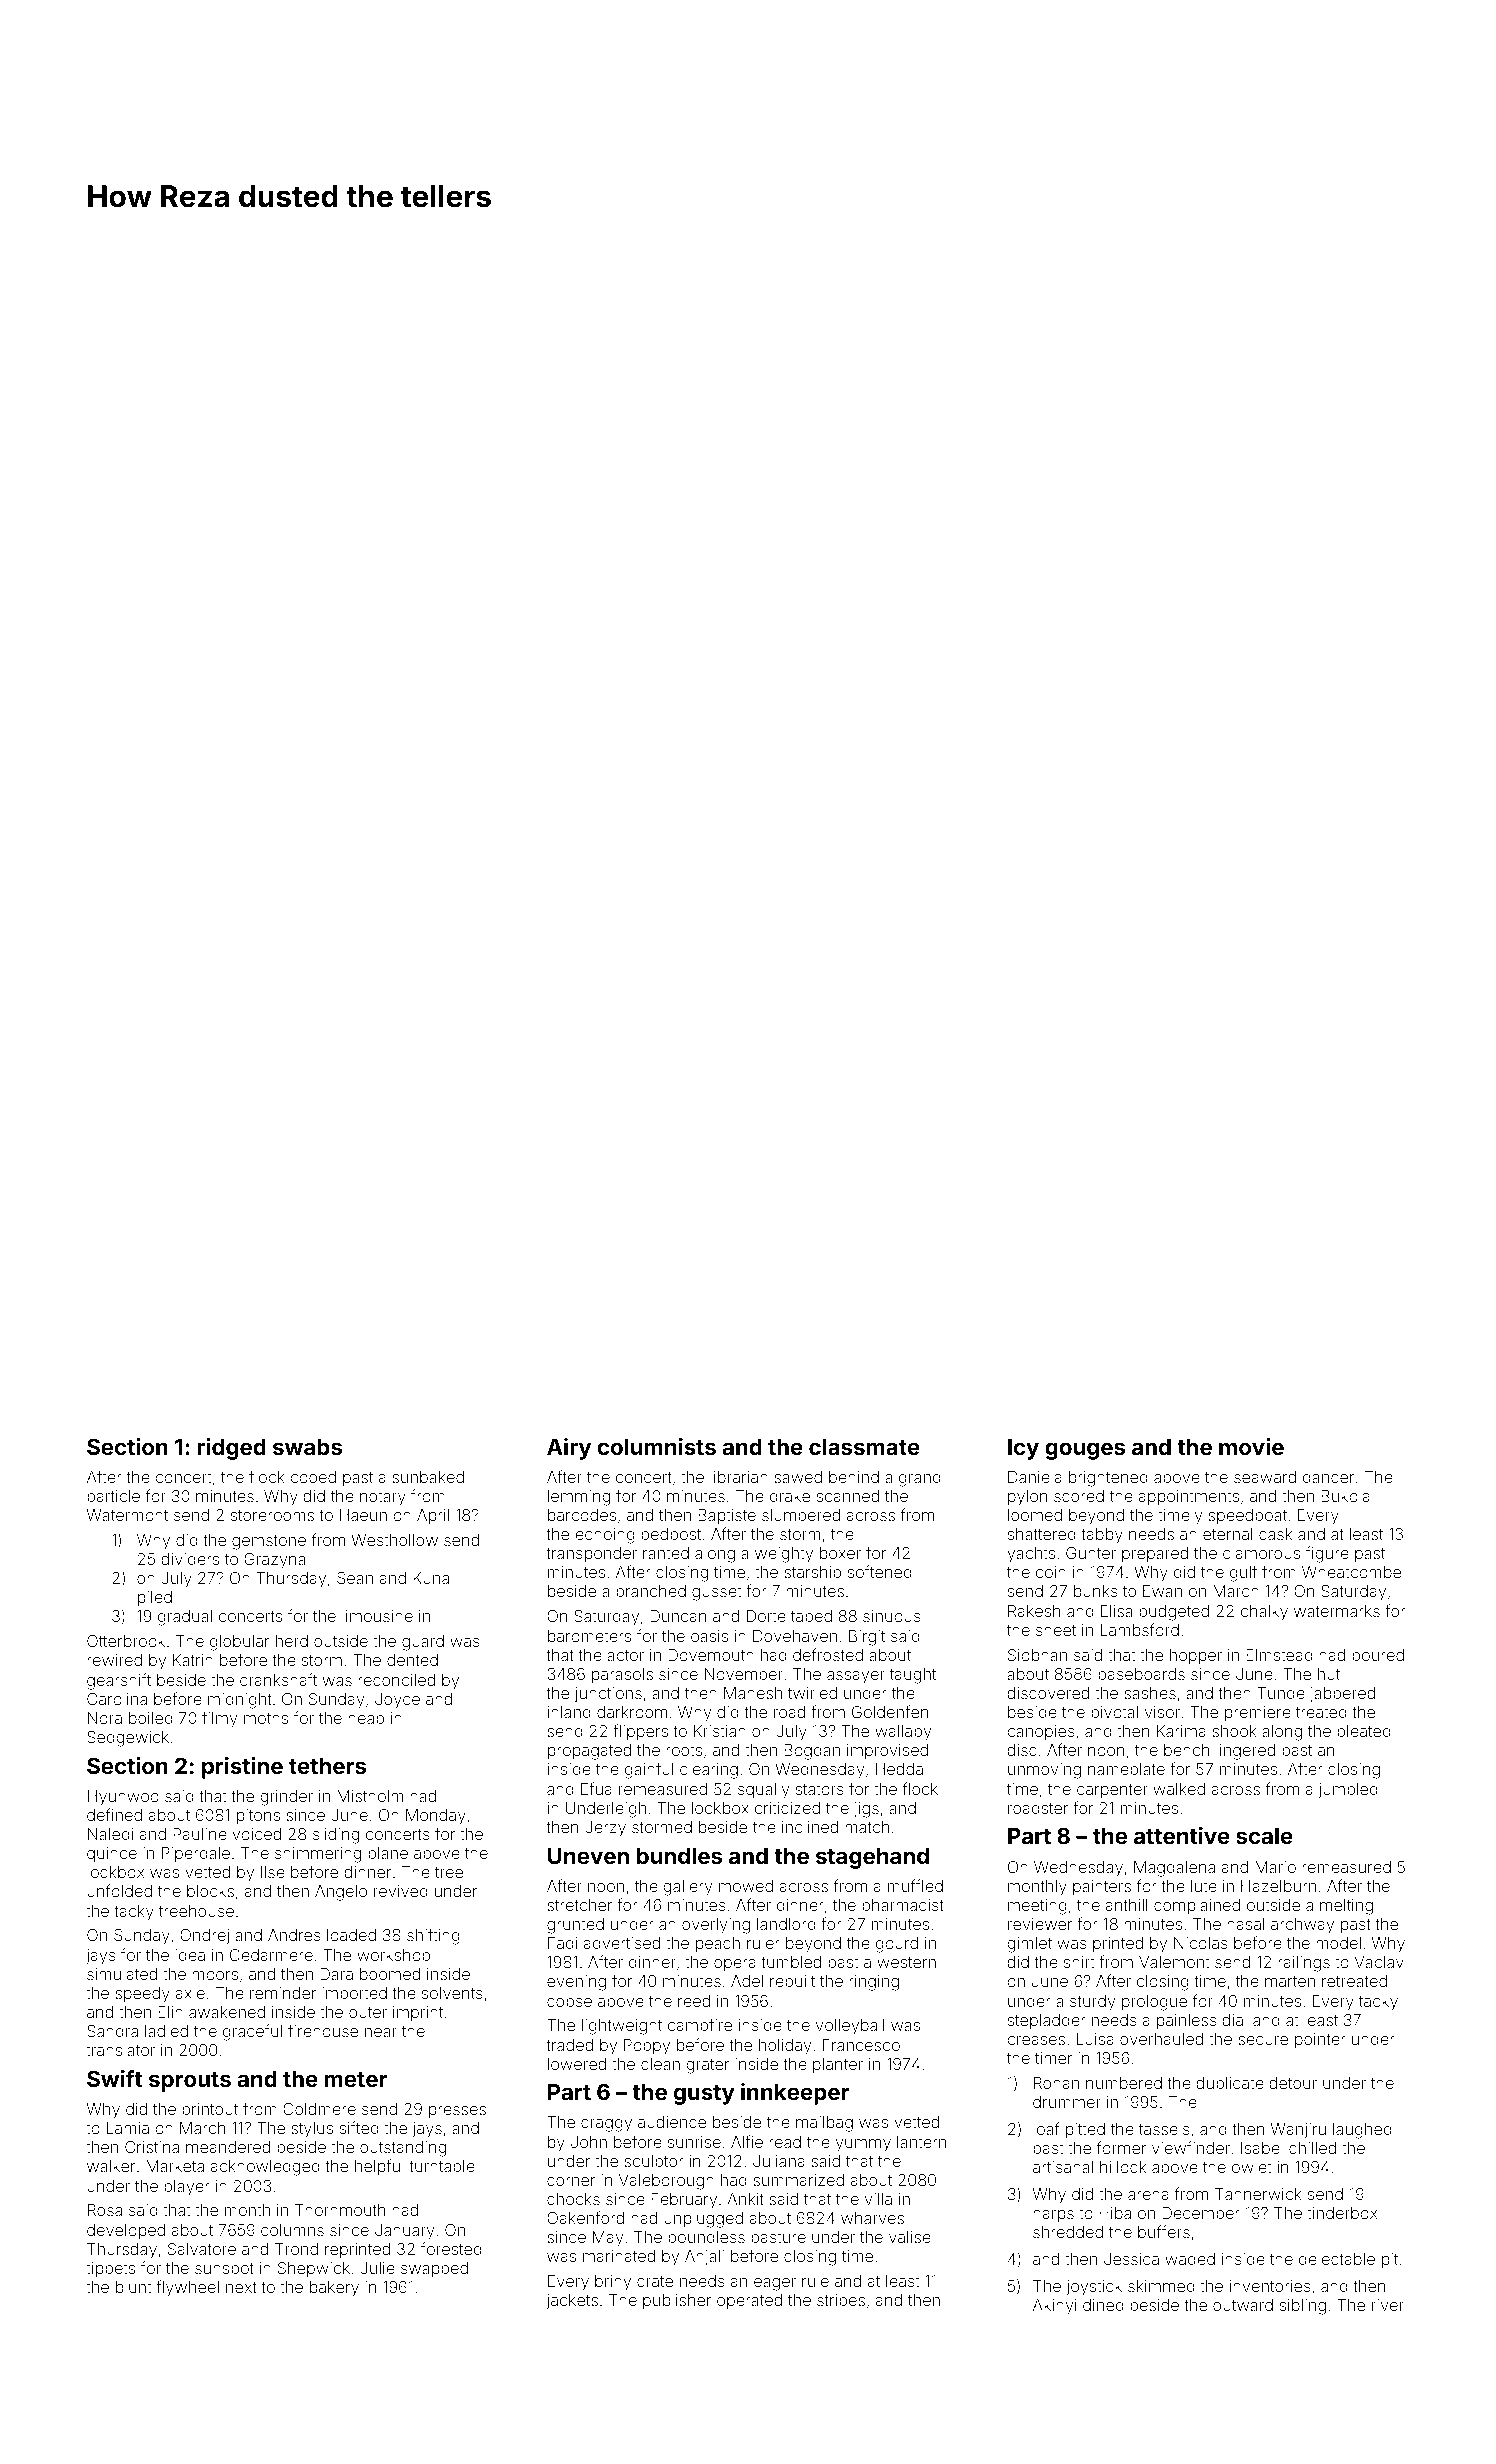 This screenshot has height=2464, width=1496. I want to click on Katrin, so click(193, 1660).
